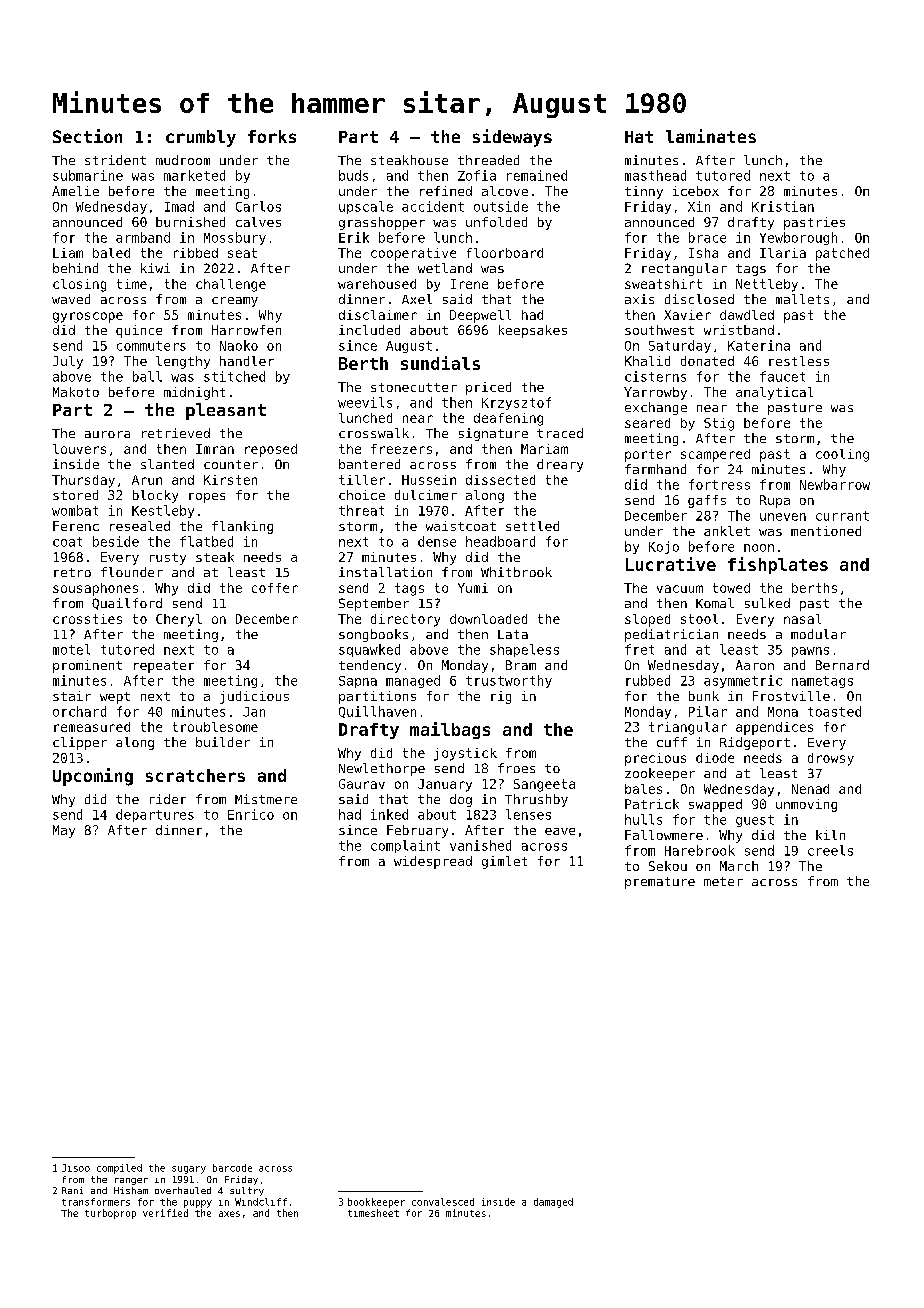 This screenshot has height=1308, width=924. I want to click on overhauled, so click(183, 1190).
